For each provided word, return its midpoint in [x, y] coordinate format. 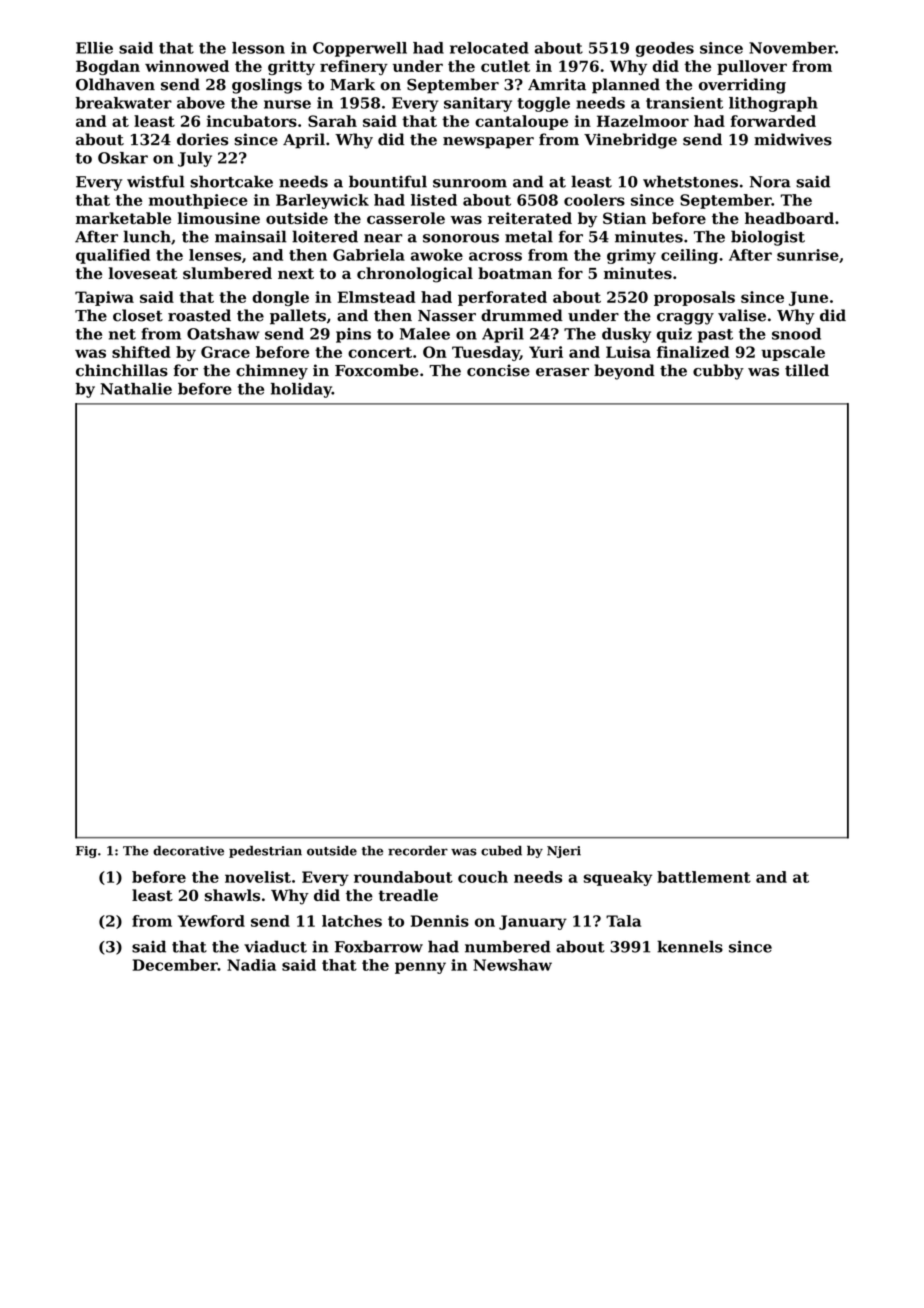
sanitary [478, 104]
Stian [624, 218]
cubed [501, 851]
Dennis [440, 921]
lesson [258, 48]
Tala [623, 921]
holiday [301, 390]
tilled [807, 370]
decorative [188, 851]
